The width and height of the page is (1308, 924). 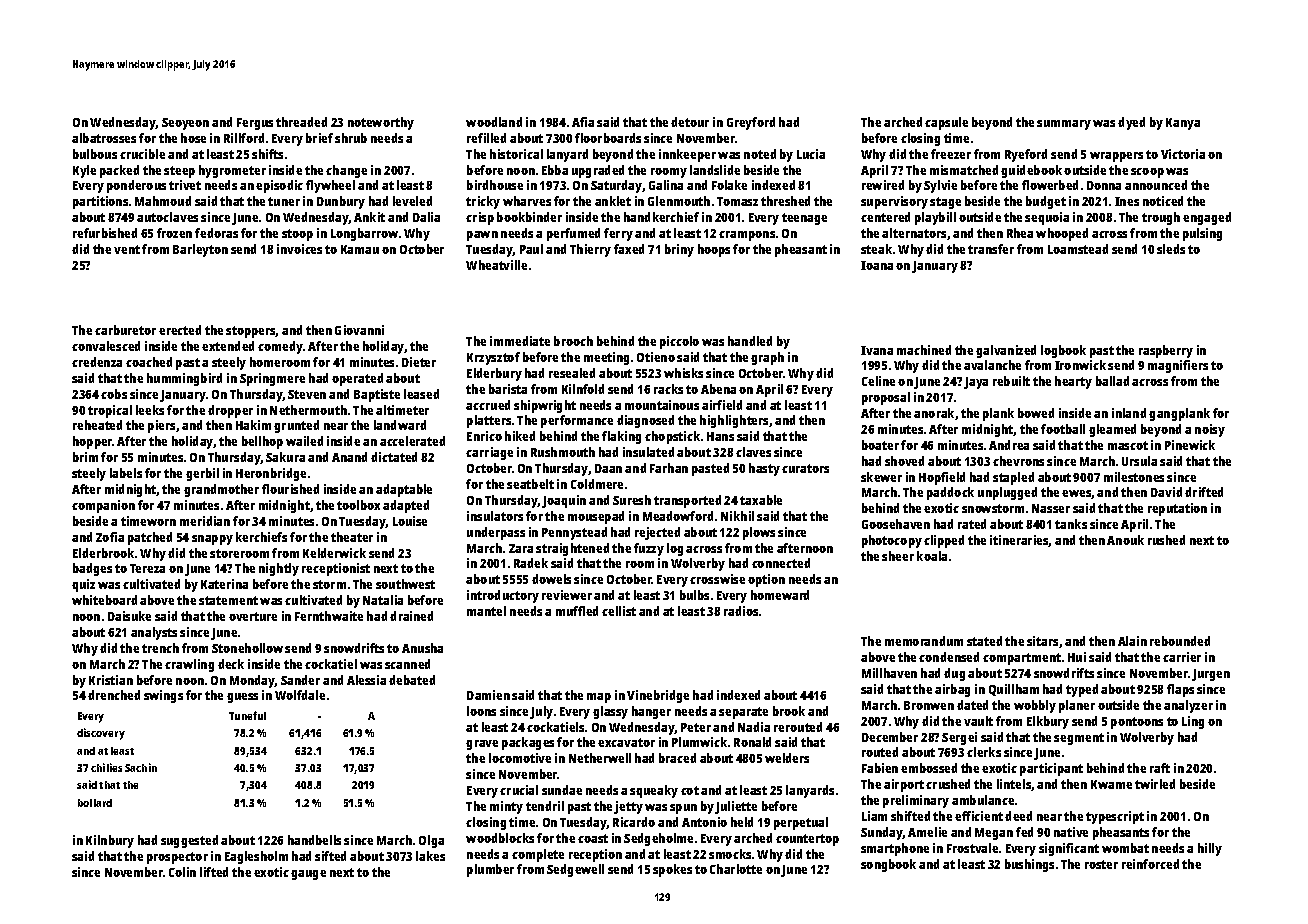 I want to click on Anouk, so click(x=1125, y=540).
